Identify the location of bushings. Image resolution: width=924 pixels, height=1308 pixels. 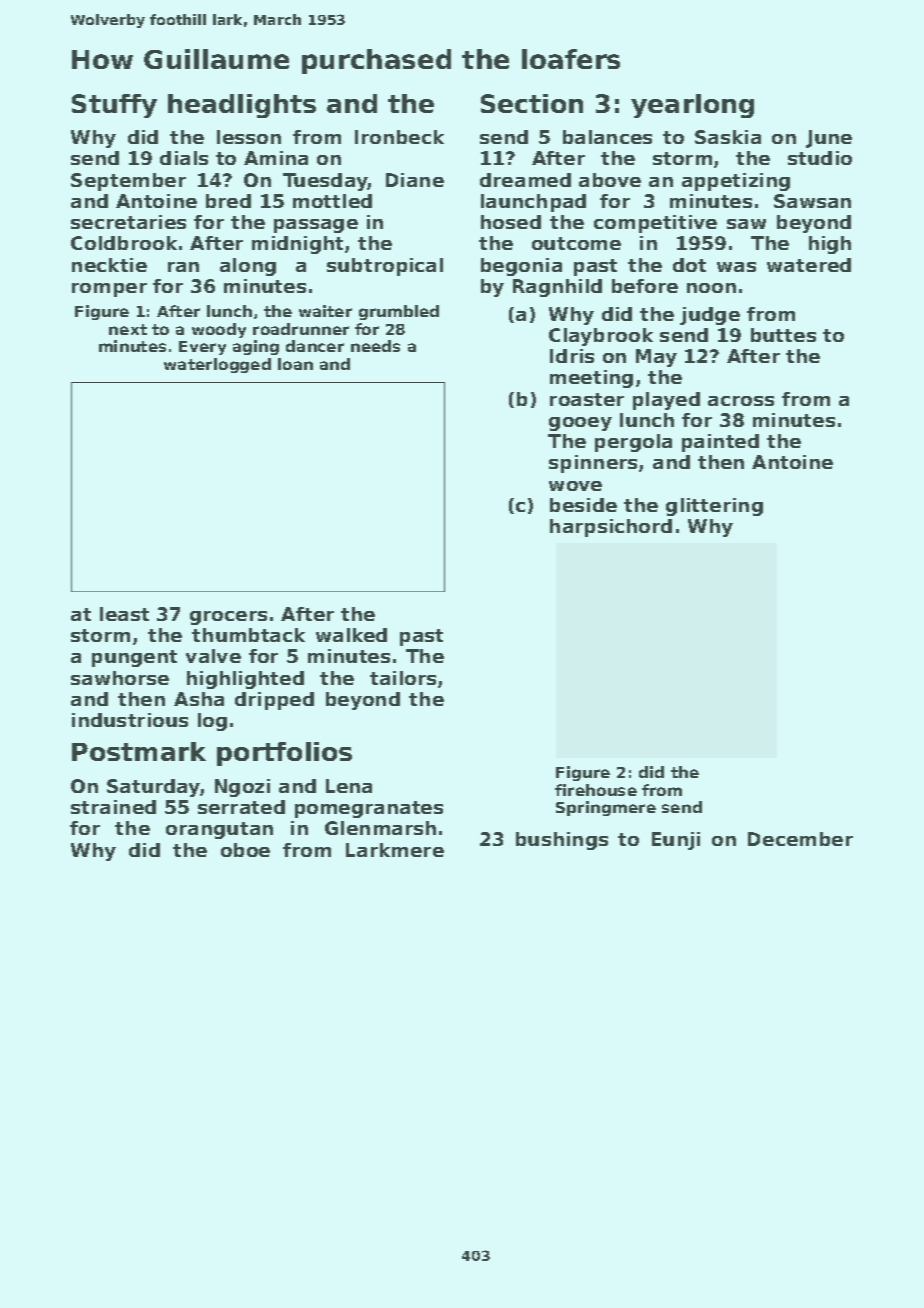
(562, 841).
